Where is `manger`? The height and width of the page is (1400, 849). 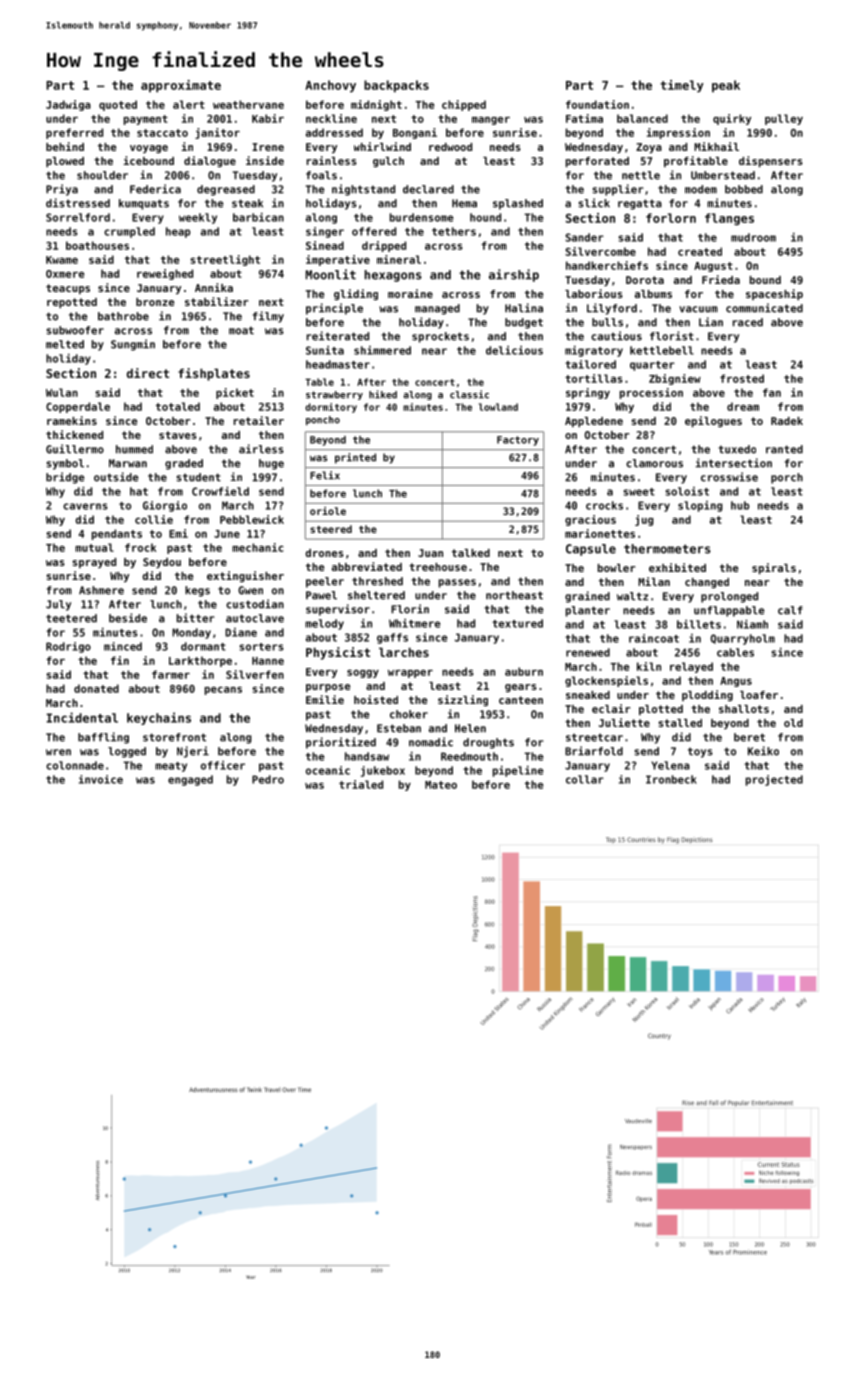
manger is located at coordinates (491, 121).
